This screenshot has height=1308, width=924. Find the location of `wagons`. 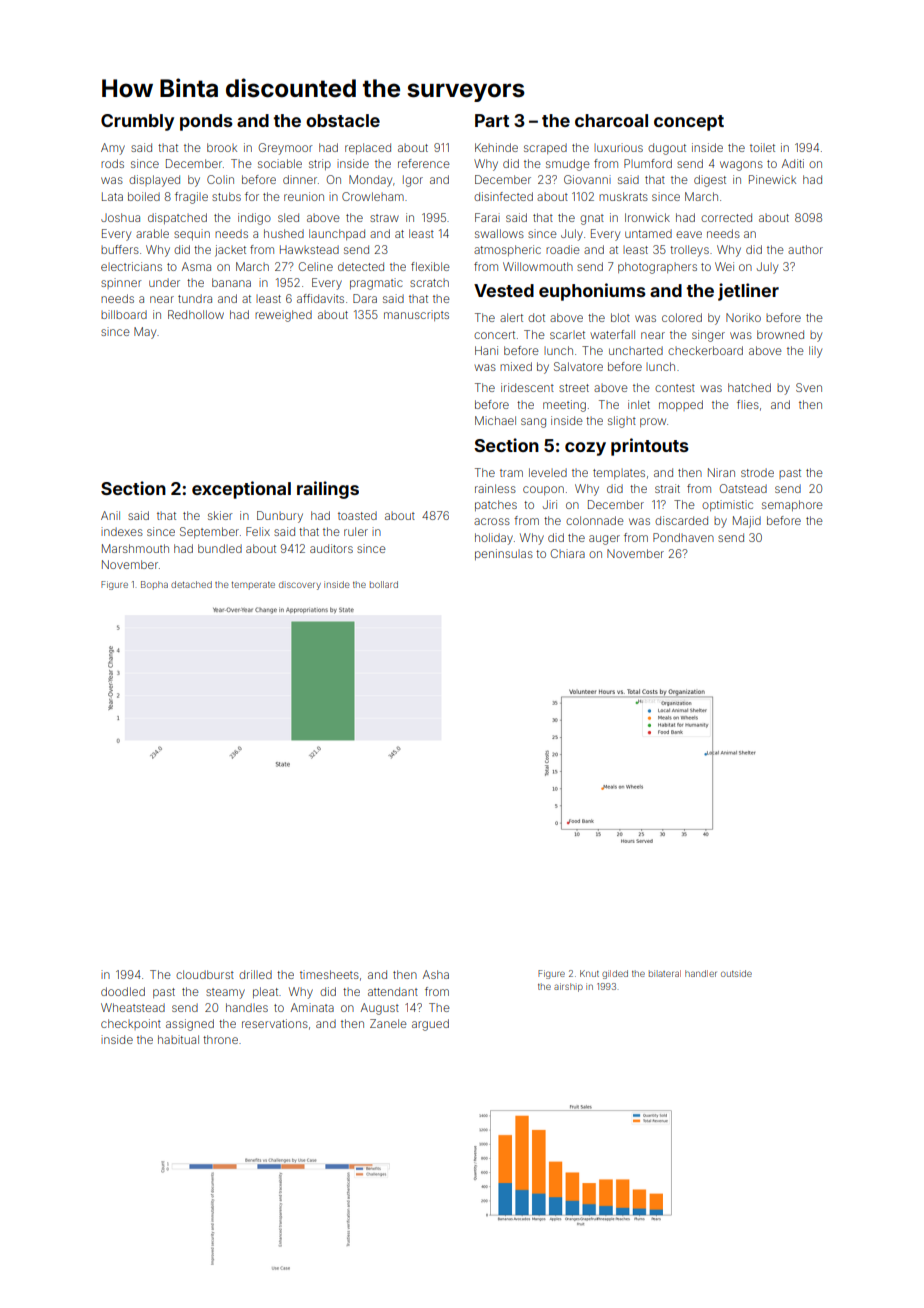

wagons is located at coordinates (741, 166).
